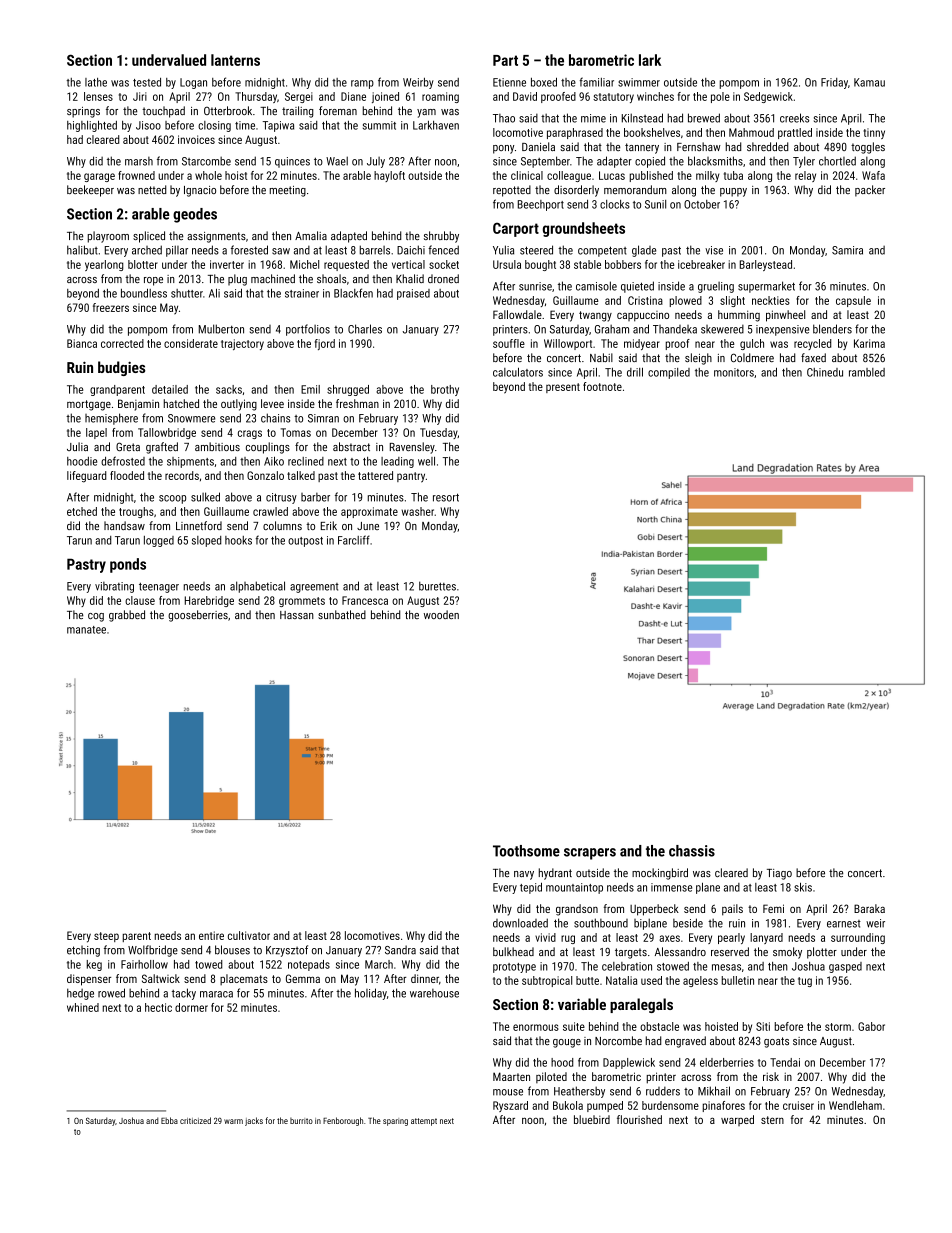 Image resolution: width=952 pixels, height=1233 pixels. Describe the element at coordinates (584, 229) in the screenshot. I see `groundsheets` at that location.
